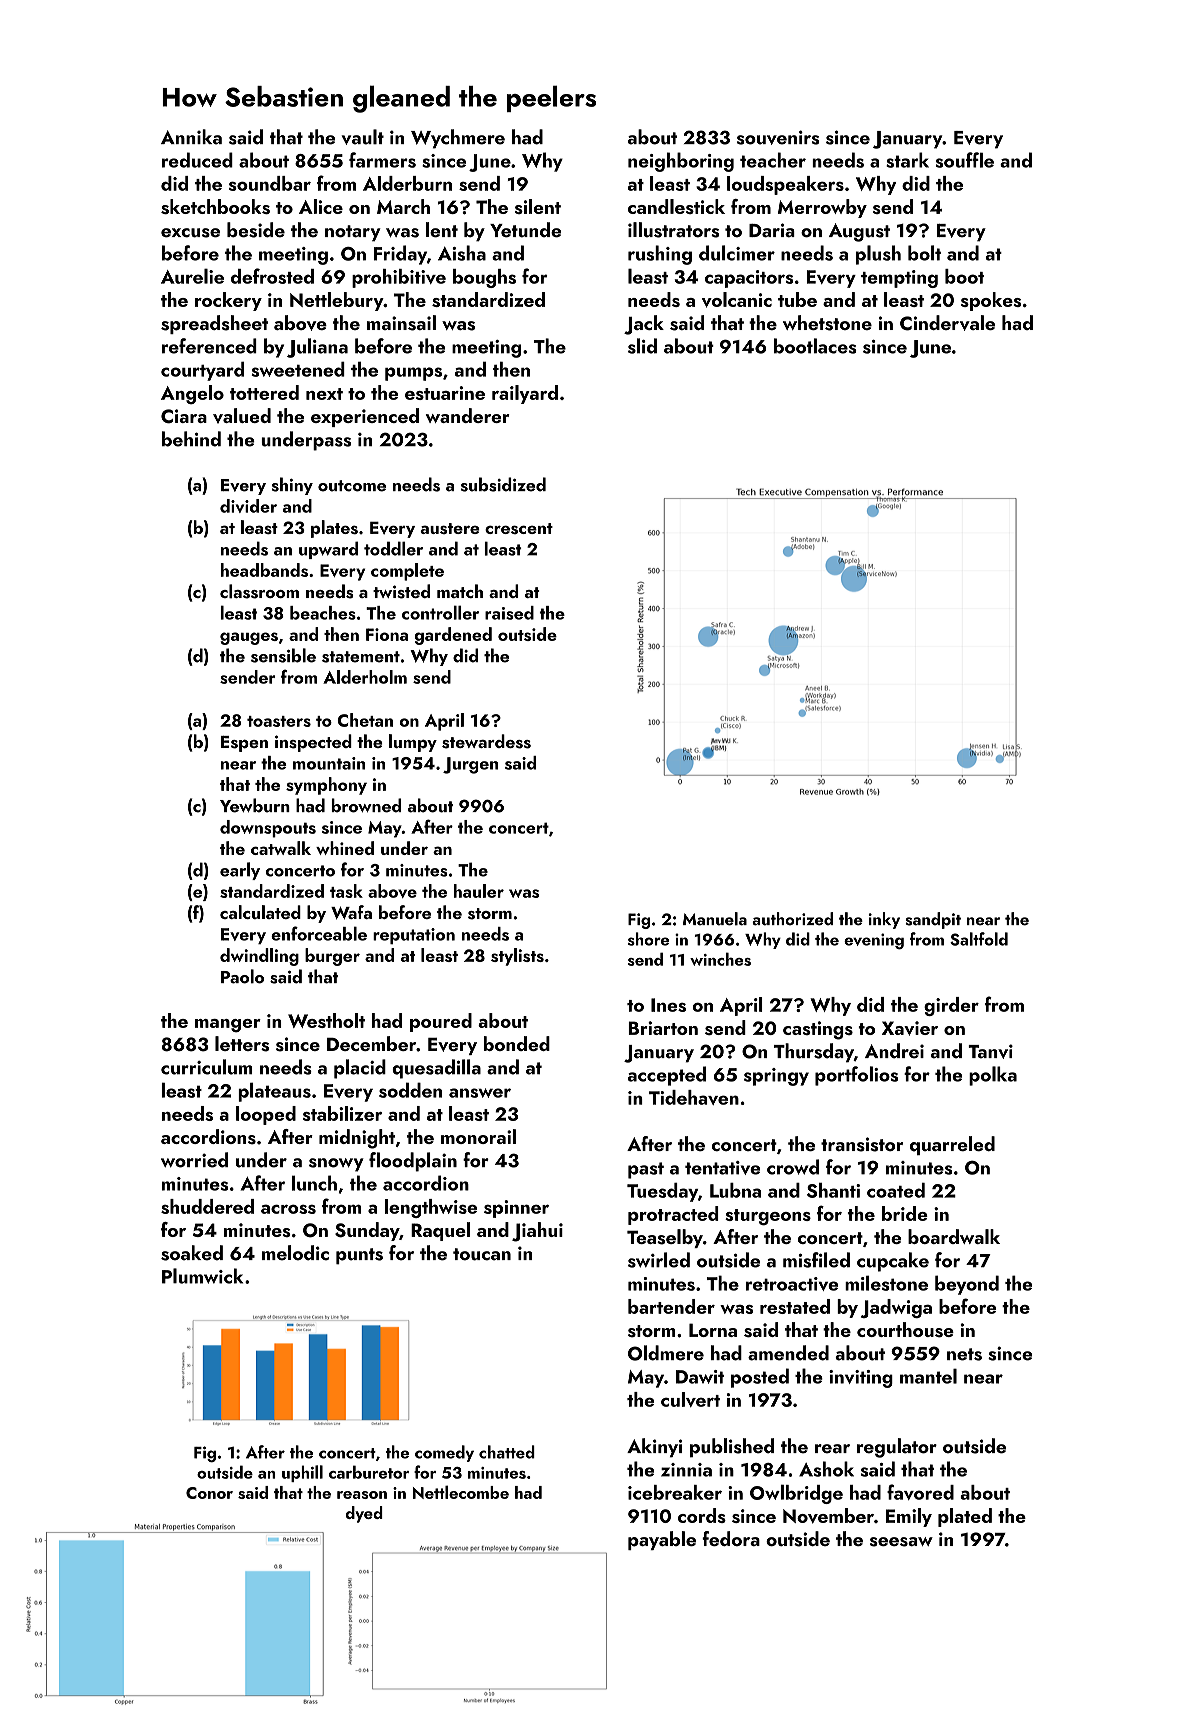 The image size is (1195, 1731). What do you see at coordinates (816, 1260) in the screenshot?
I see `misfiled` at bounding box center [816, 1260].
